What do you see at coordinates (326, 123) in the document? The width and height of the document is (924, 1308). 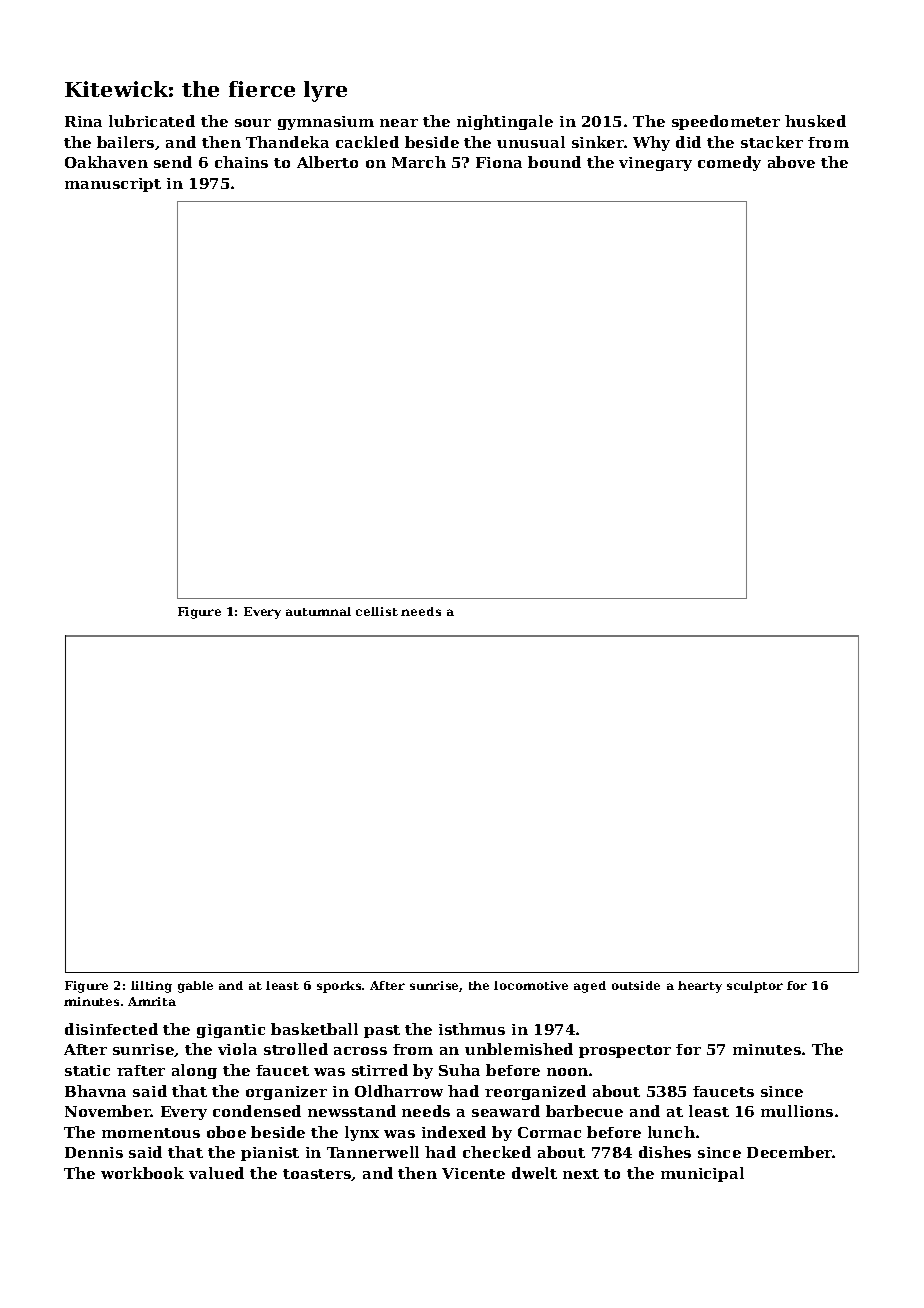 I see `gymnasium` at bounding box center [326, 123].
